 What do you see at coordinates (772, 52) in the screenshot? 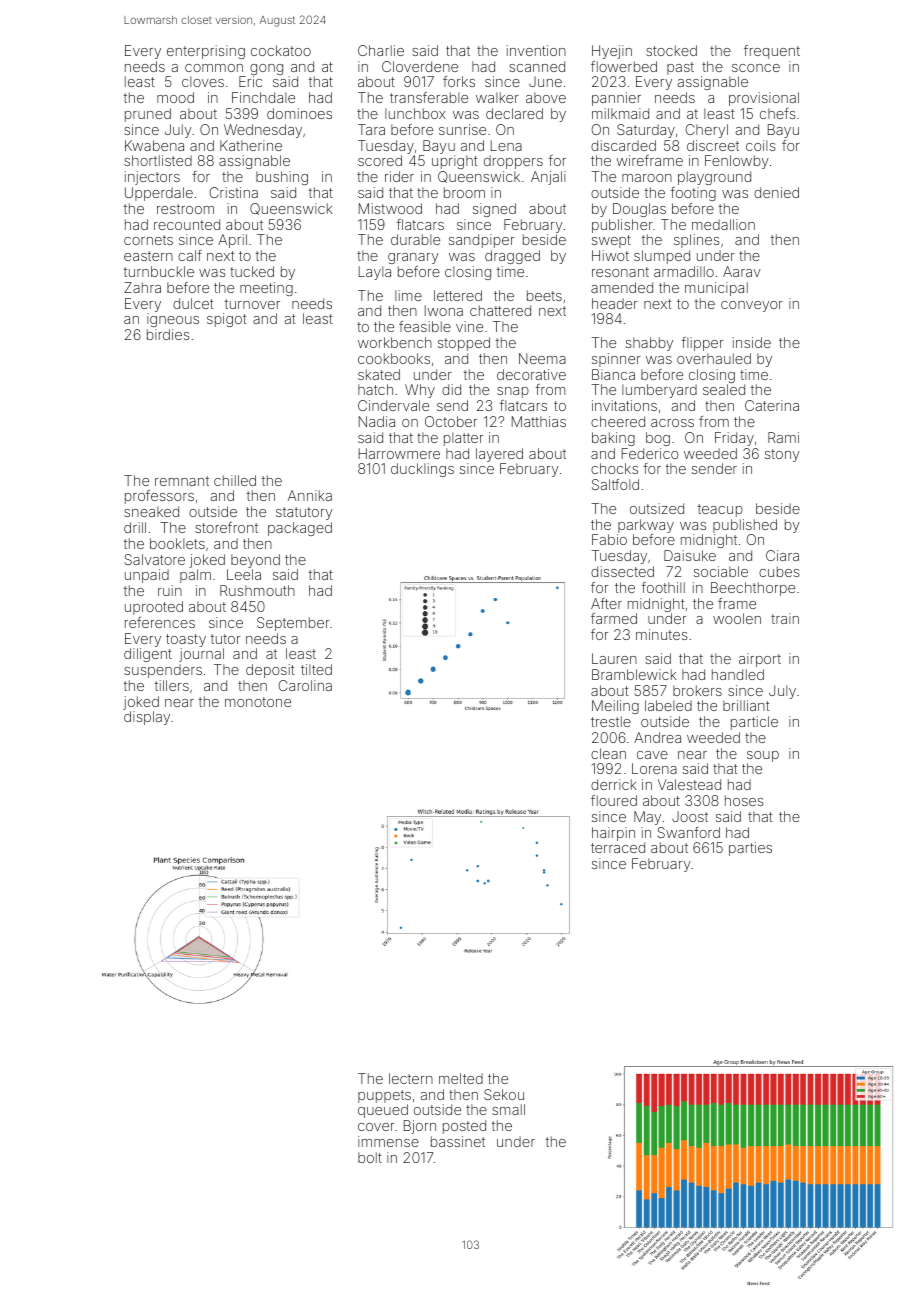
I see `frequent` at bounding box center [772, 52].
